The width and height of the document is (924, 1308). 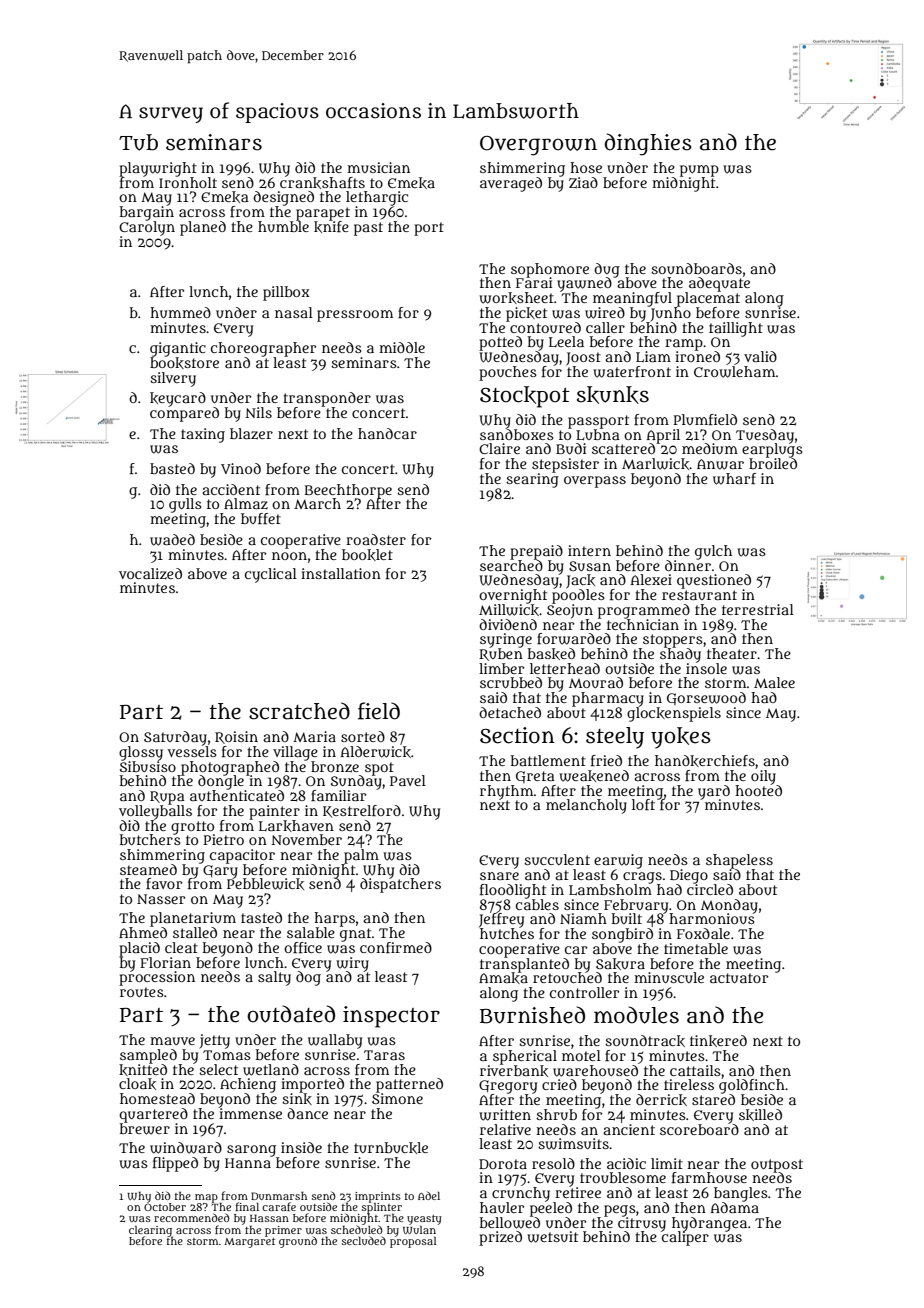 What do you see at coordinates (499, 876) in the document?
I see `snare` at bounding box center [499, 876].
